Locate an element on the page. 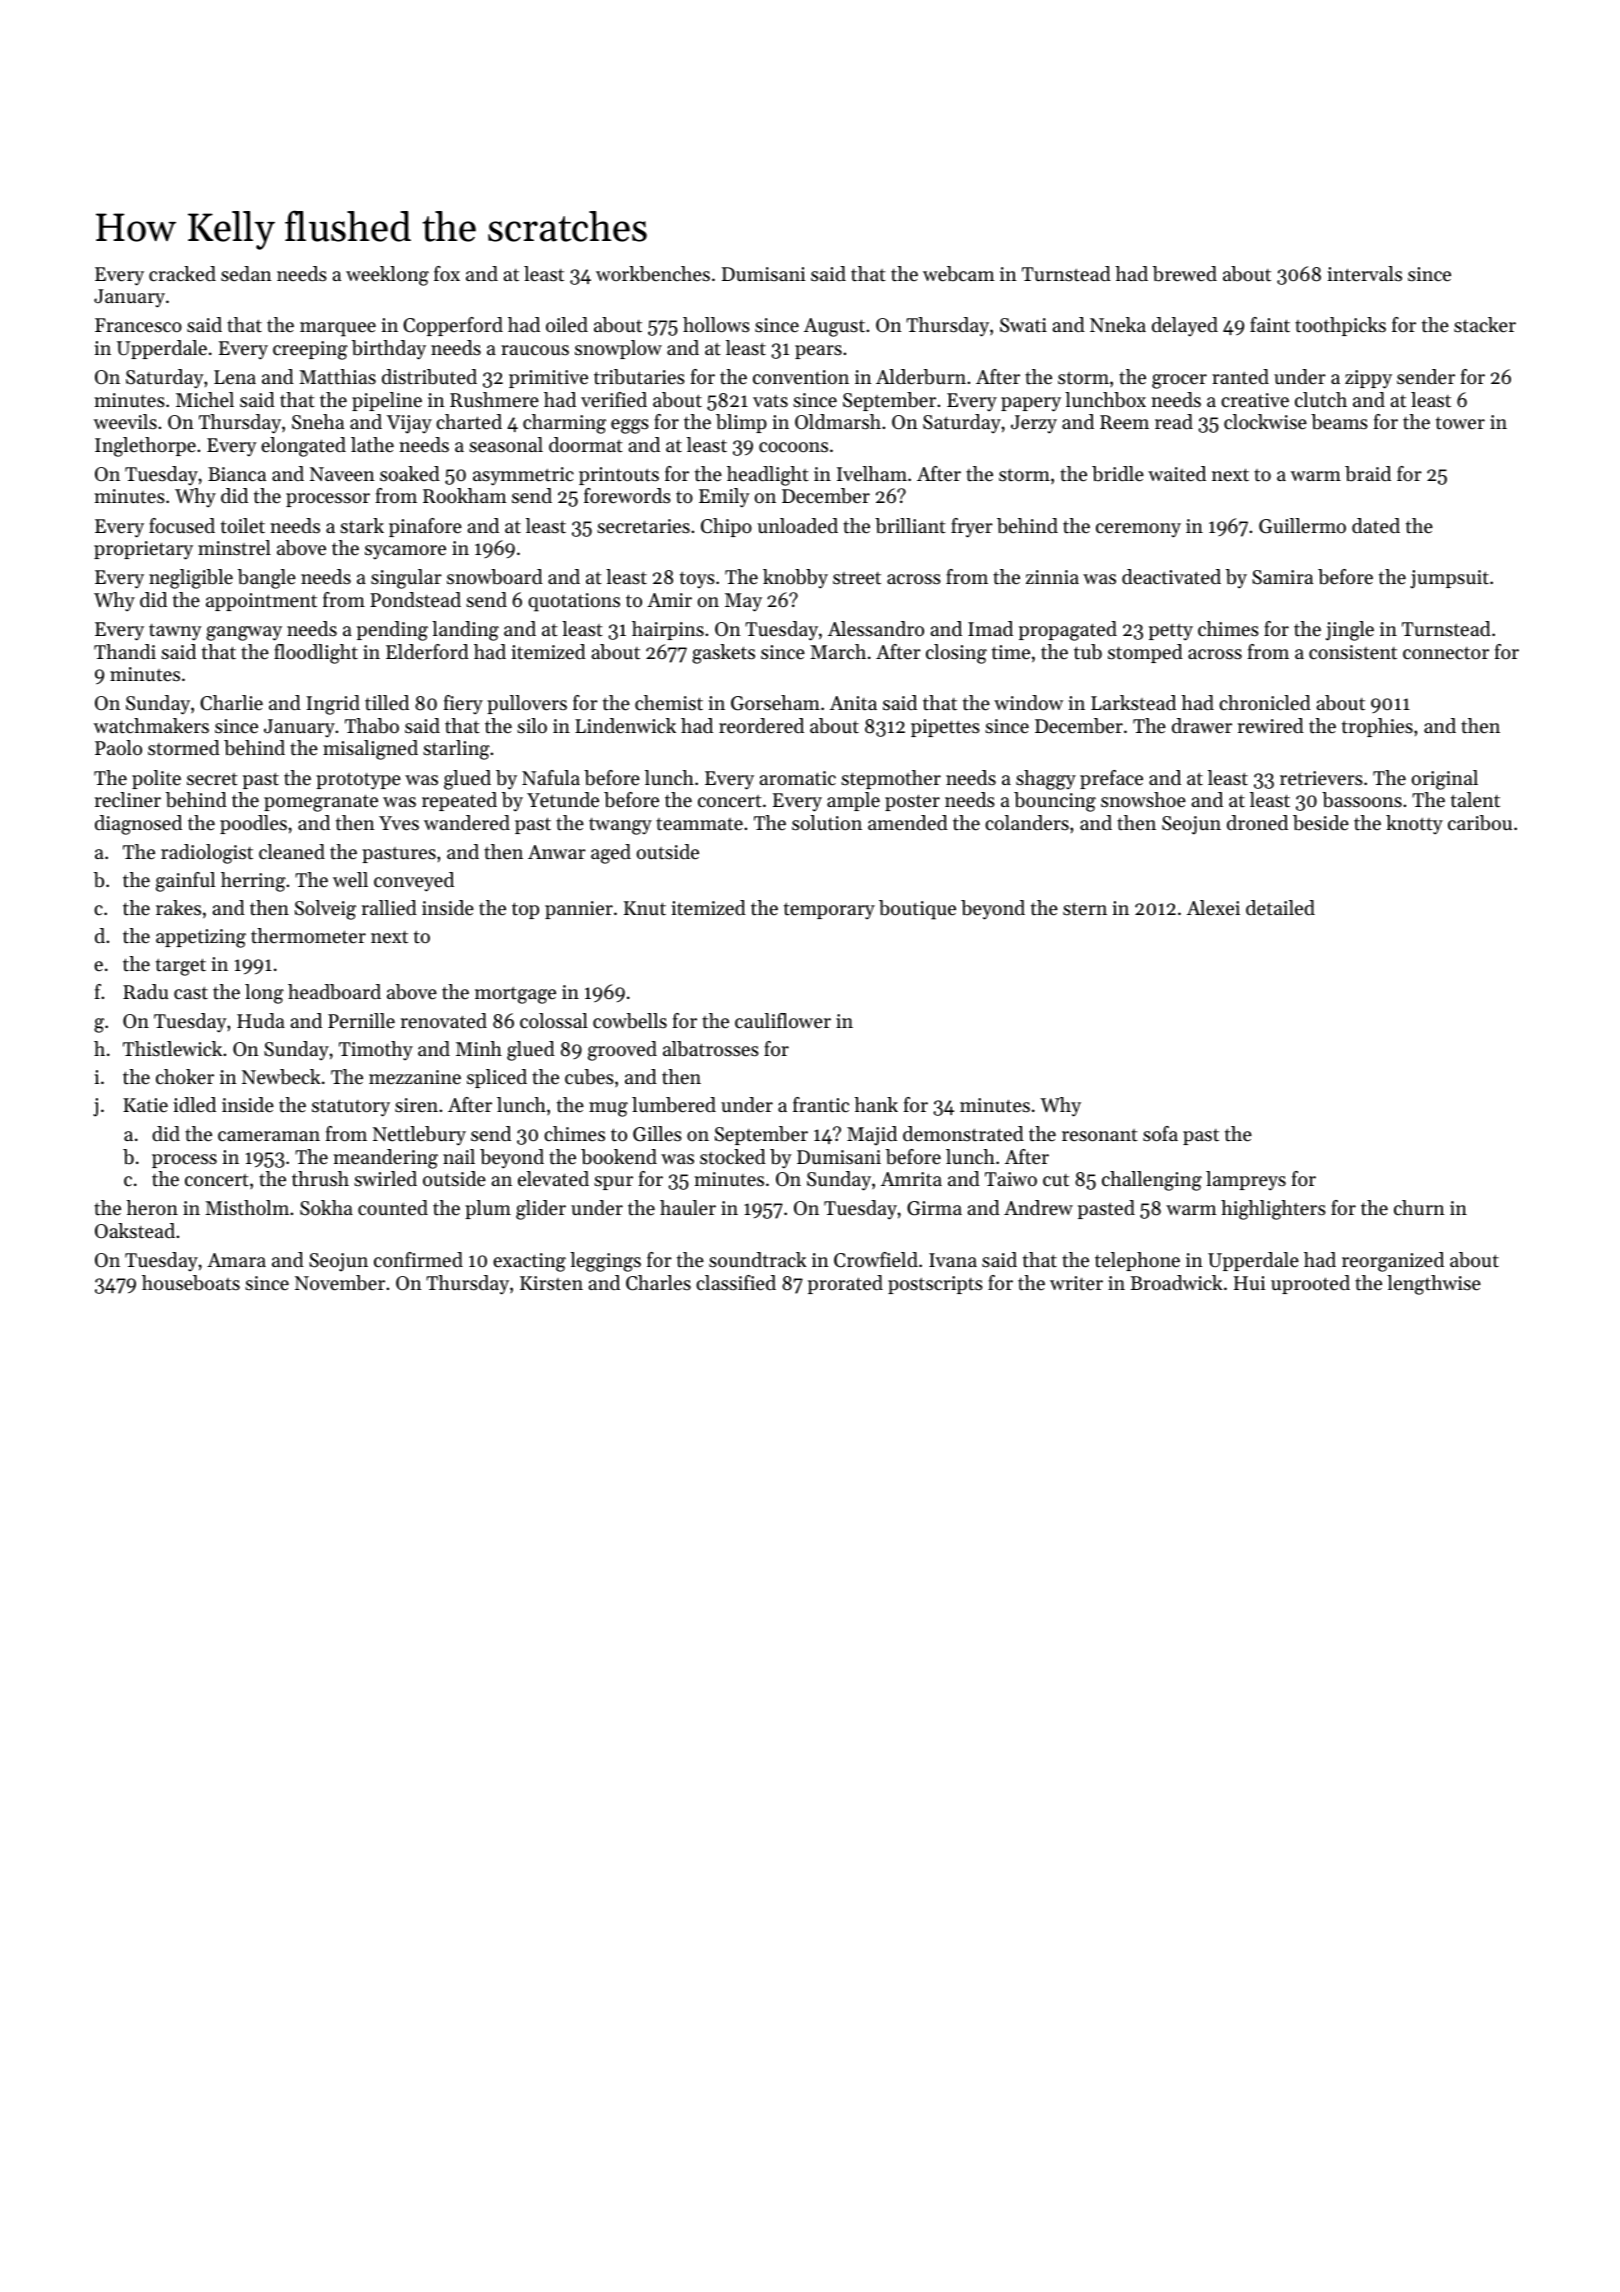  webcam is located at coordinates (959, 274).
